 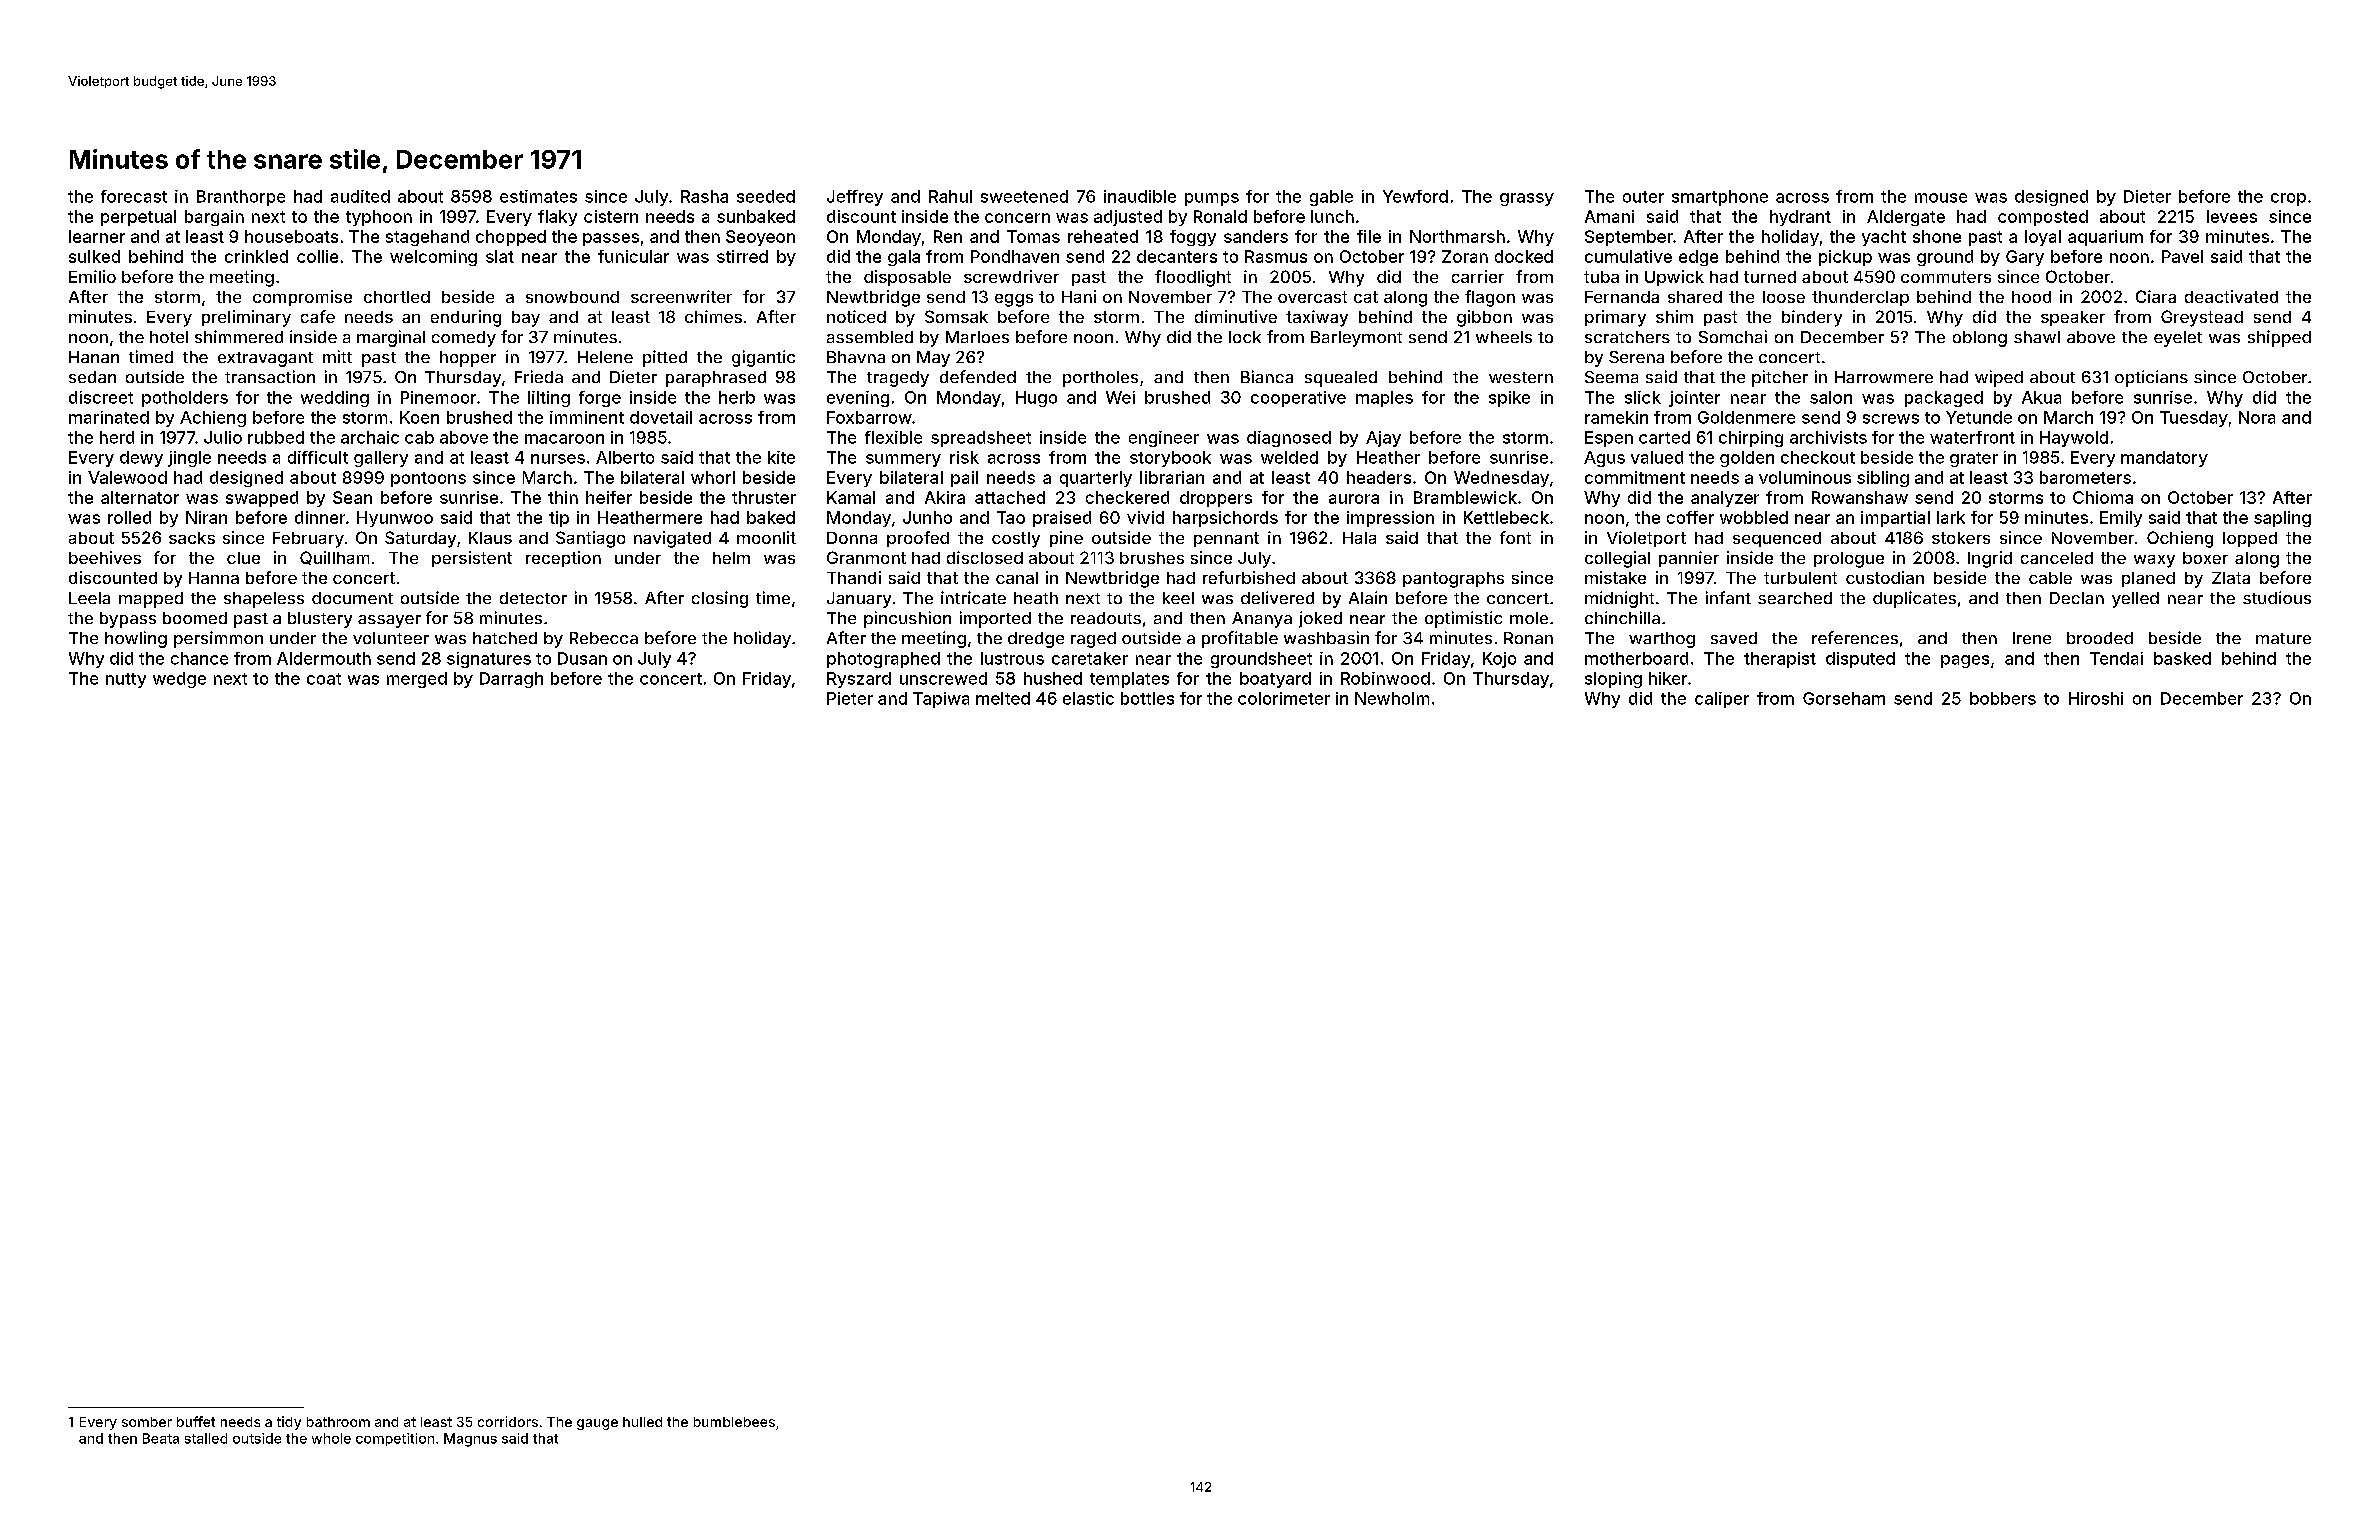 What do you see at coordinates (893, 437) in the document?
I see `flexible` at bounding box center [893, 437].
